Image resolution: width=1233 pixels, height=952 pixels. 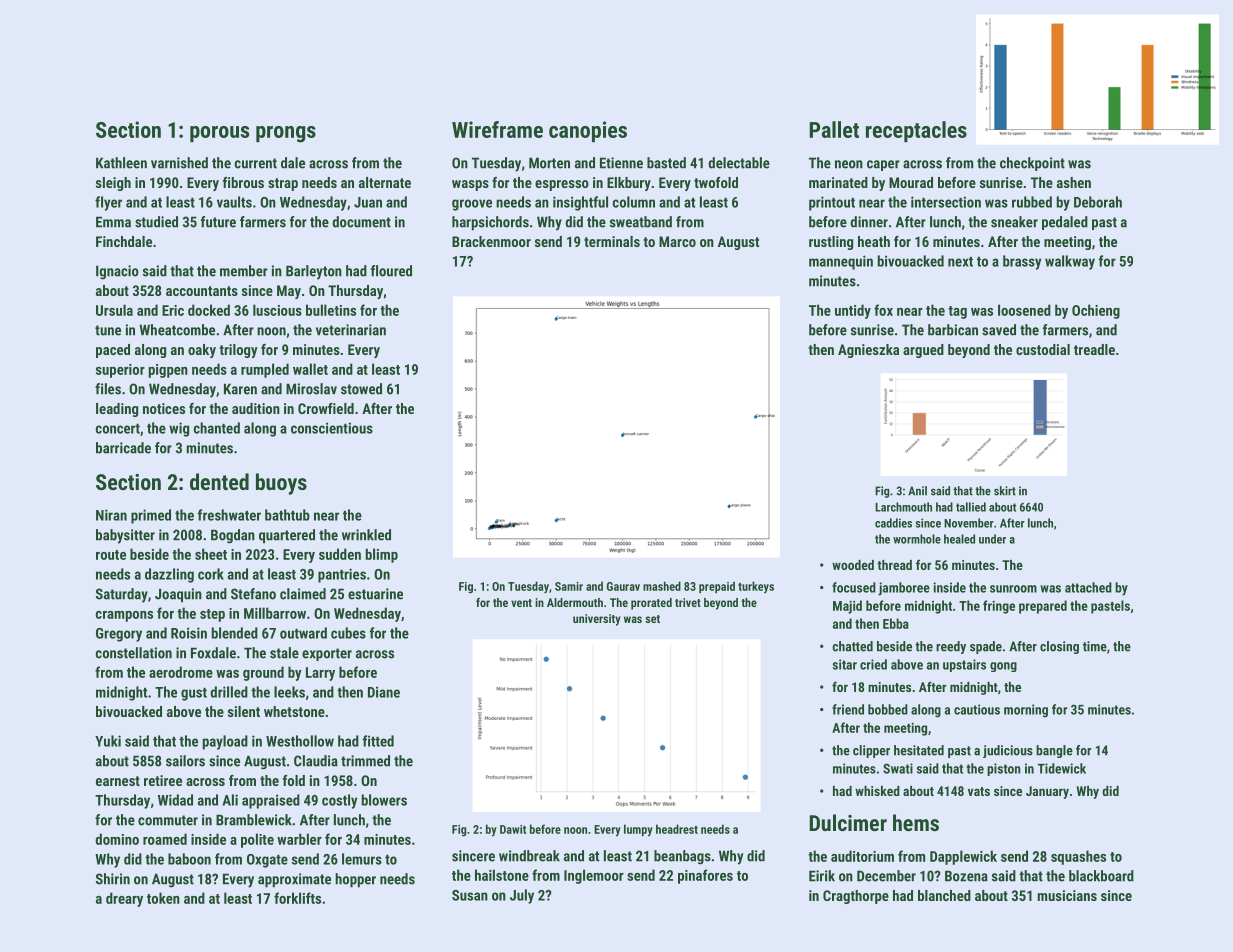 I want to click on luscious, so click(x=277, y=310).
